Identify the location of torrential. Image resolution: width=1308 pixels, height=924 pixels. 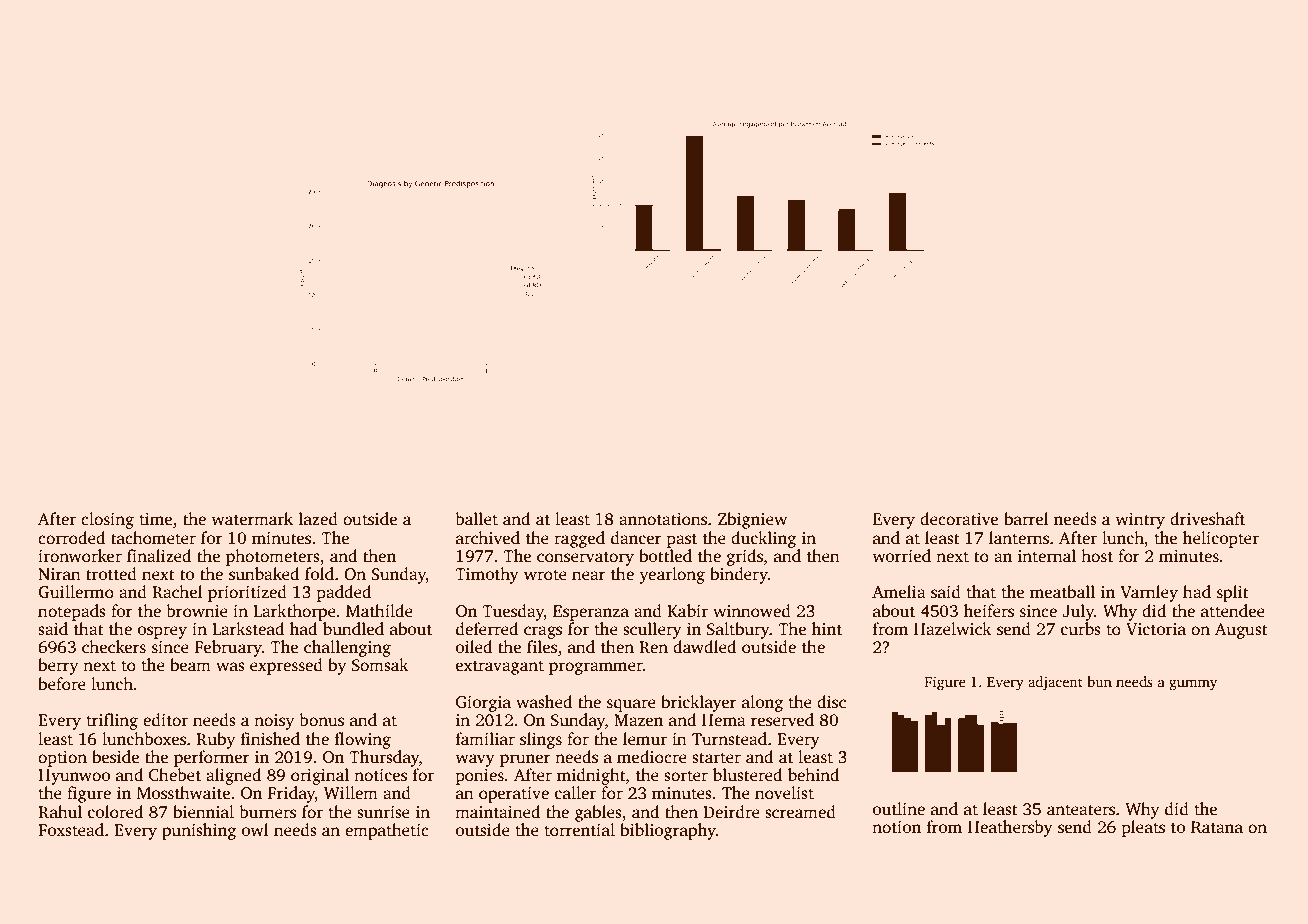
(579, 830).
